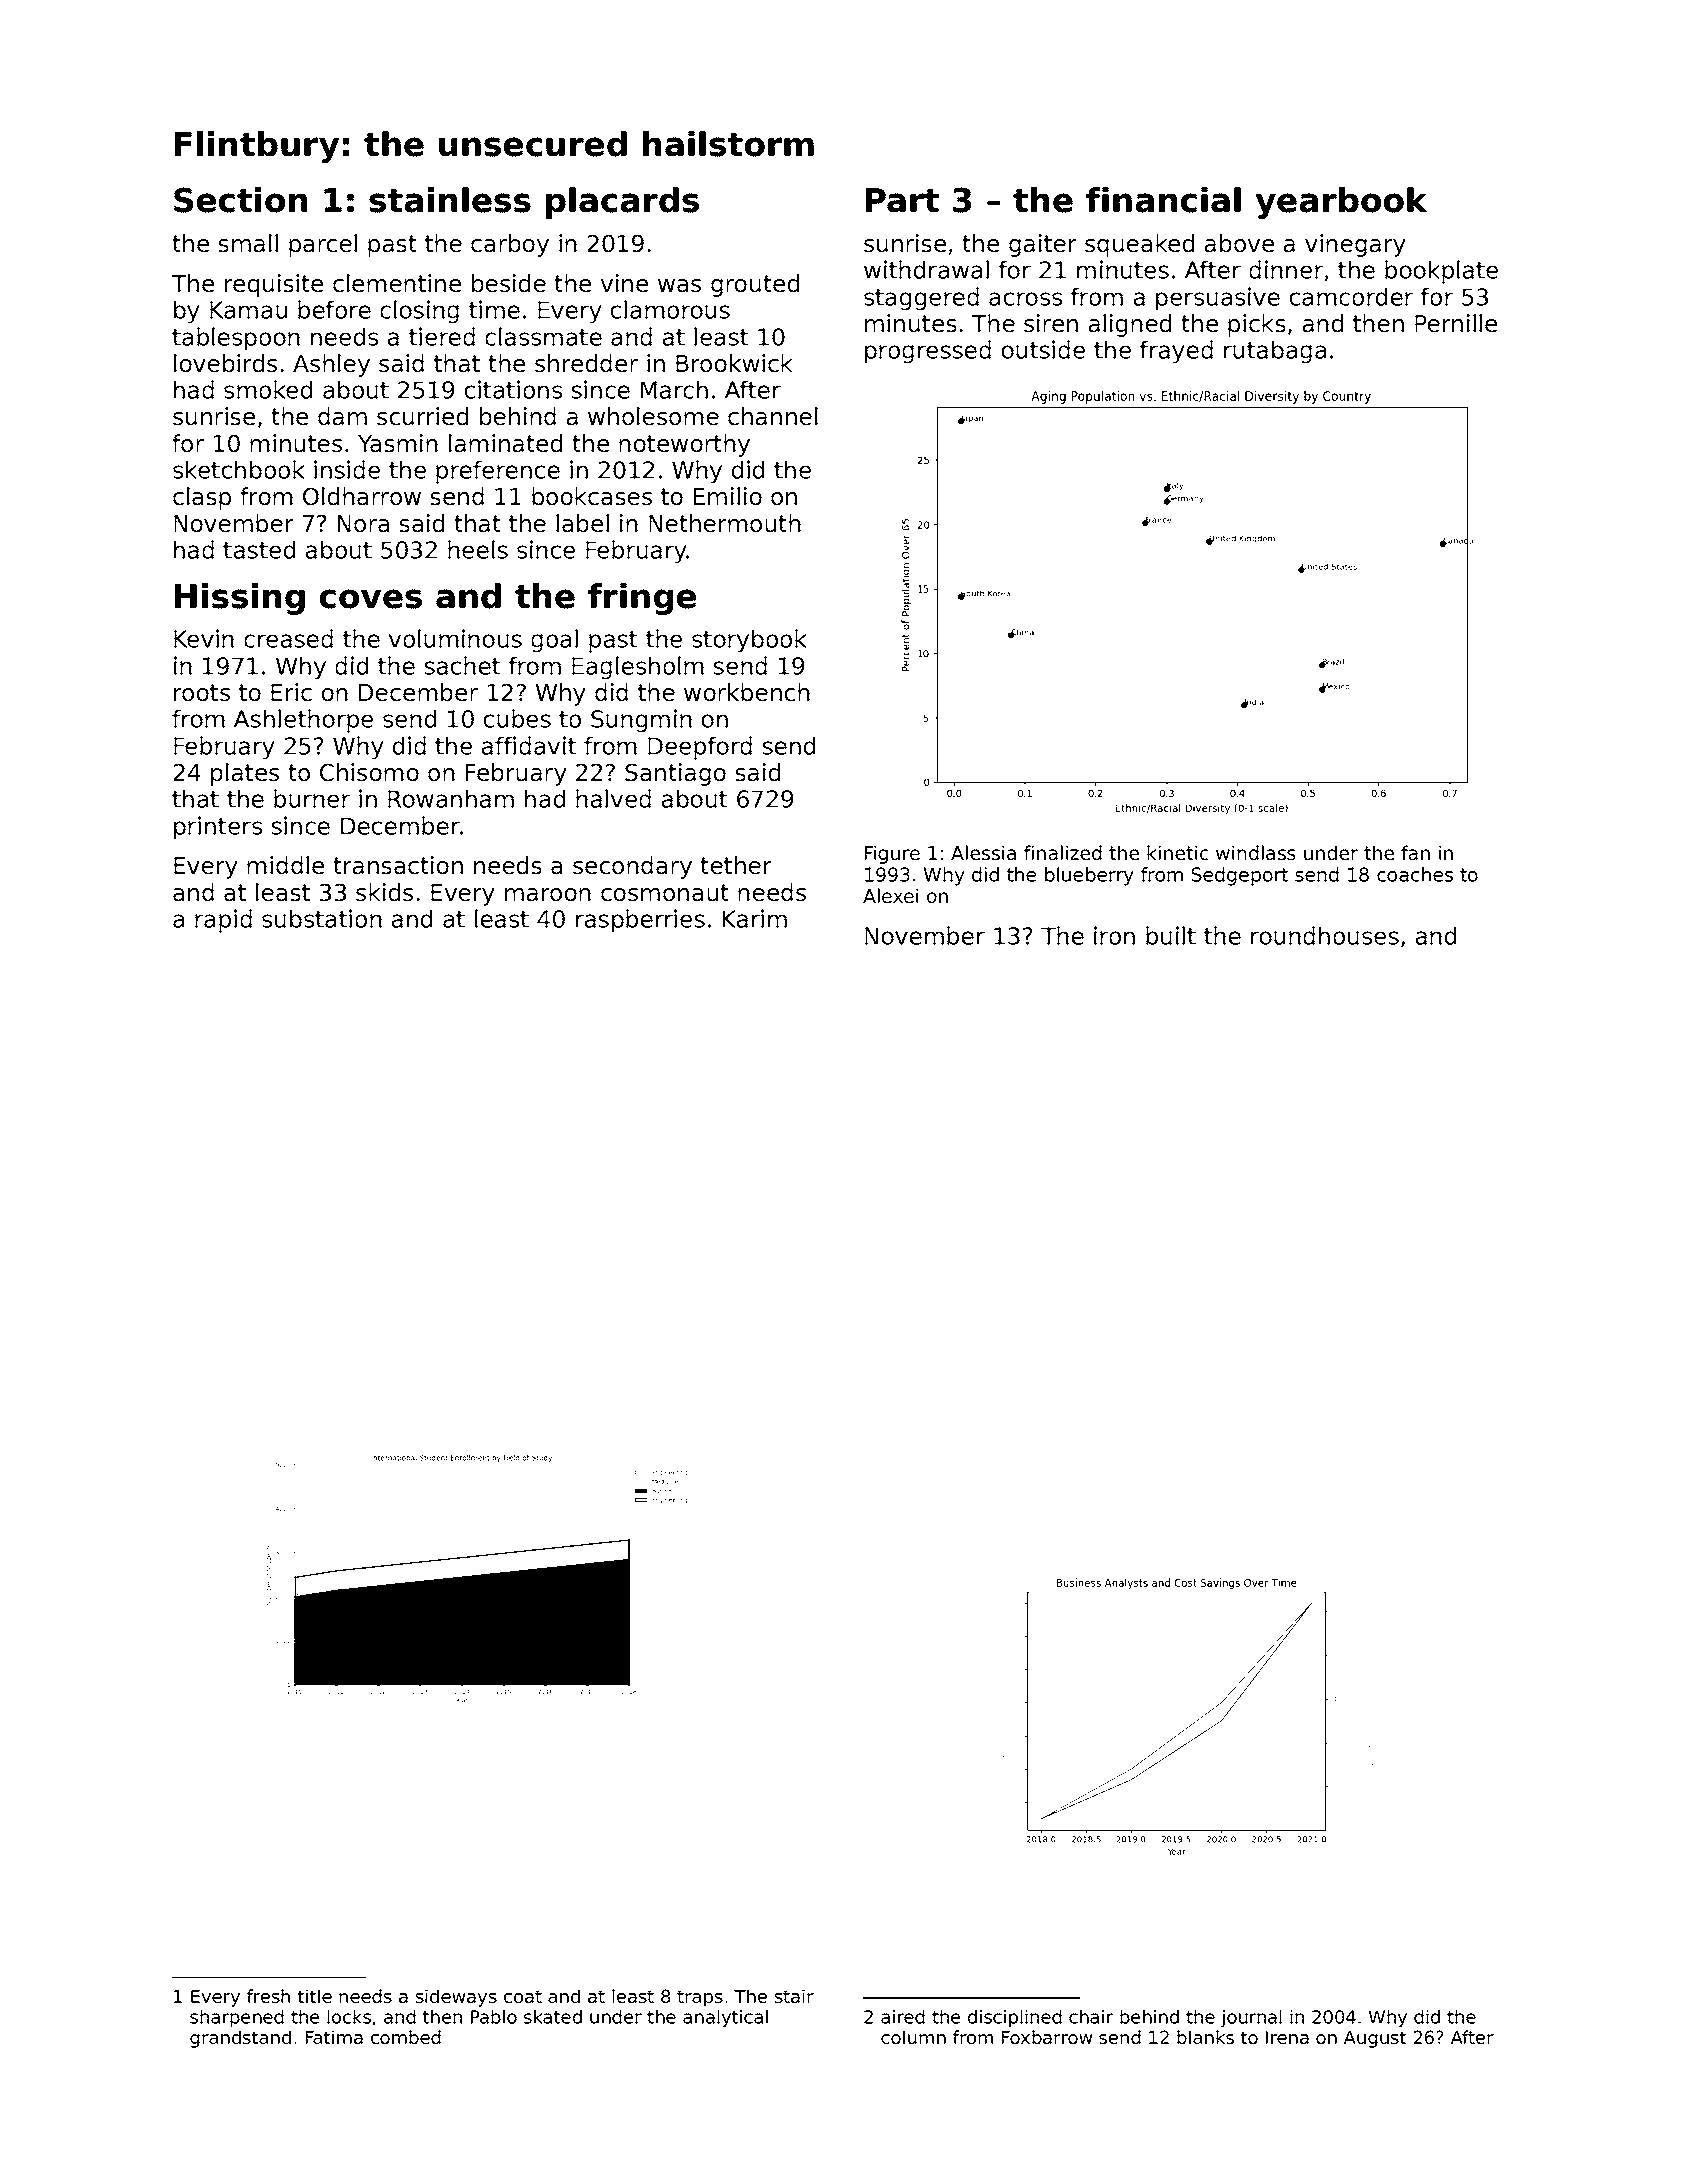  What do you see at coordinates (322, 918) in the screenshot?
I see `substation` at bounding box center [322, 918].
